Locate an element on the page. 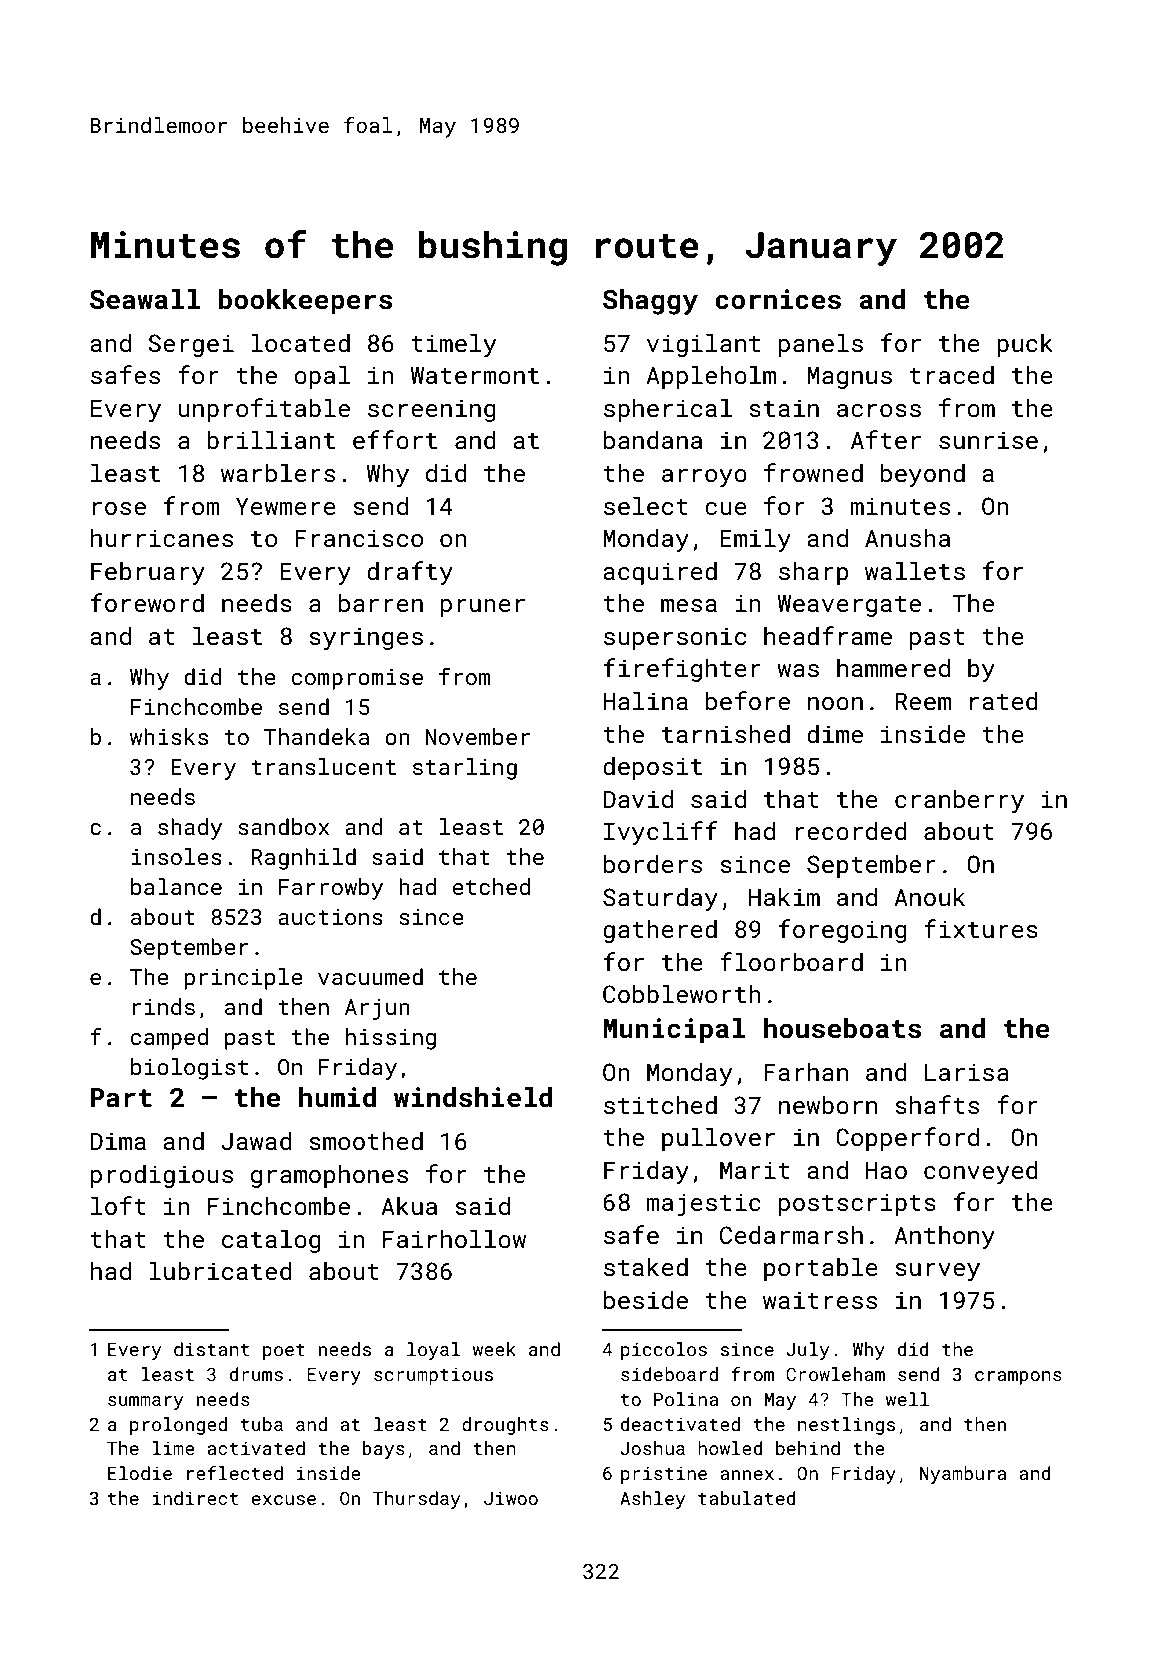 The height and width of the image is (1654, 1165). drafty is located at coordinates (410, 573).
